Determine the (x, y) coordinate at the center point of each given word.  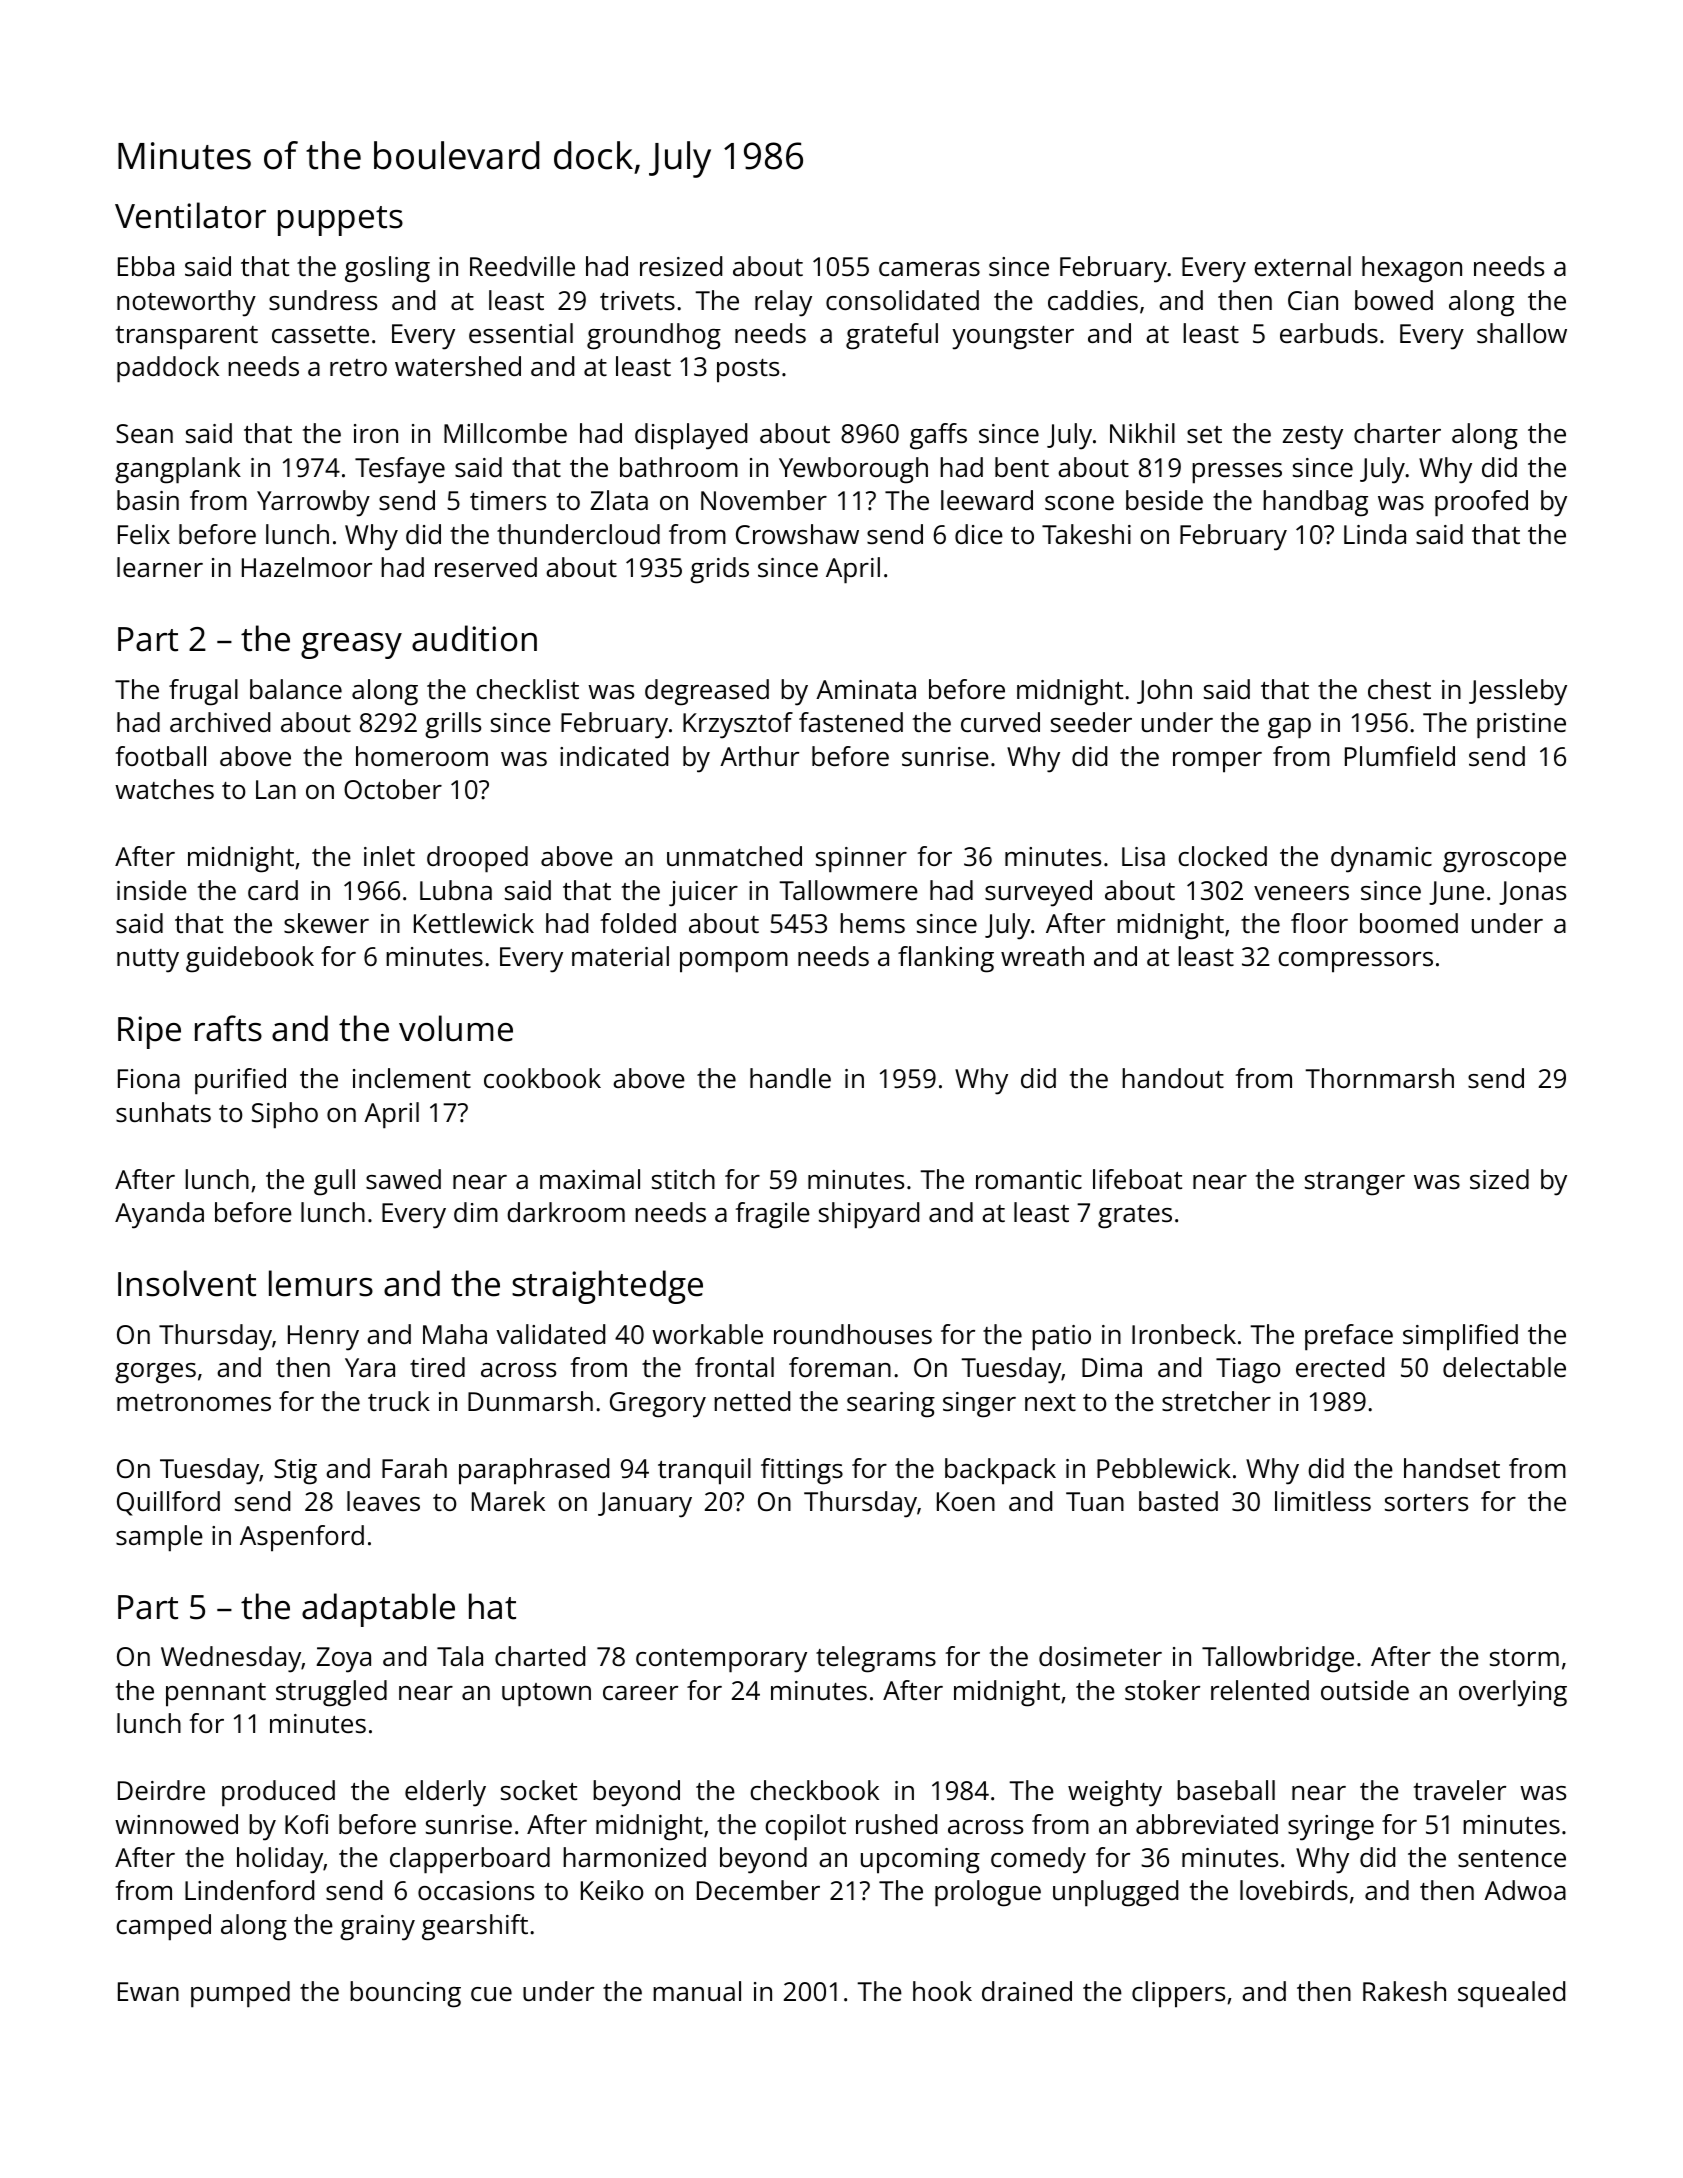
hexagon (1412, 269)
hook (942, 1991)
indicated (614, 756)
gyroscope (1504, 862)
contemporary (721, 1661)
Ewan (148, 1991)
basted (1178, 1501)
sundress (323, 300)
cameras (929, 269)
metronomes (194, 1402)
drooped (477, 859)
